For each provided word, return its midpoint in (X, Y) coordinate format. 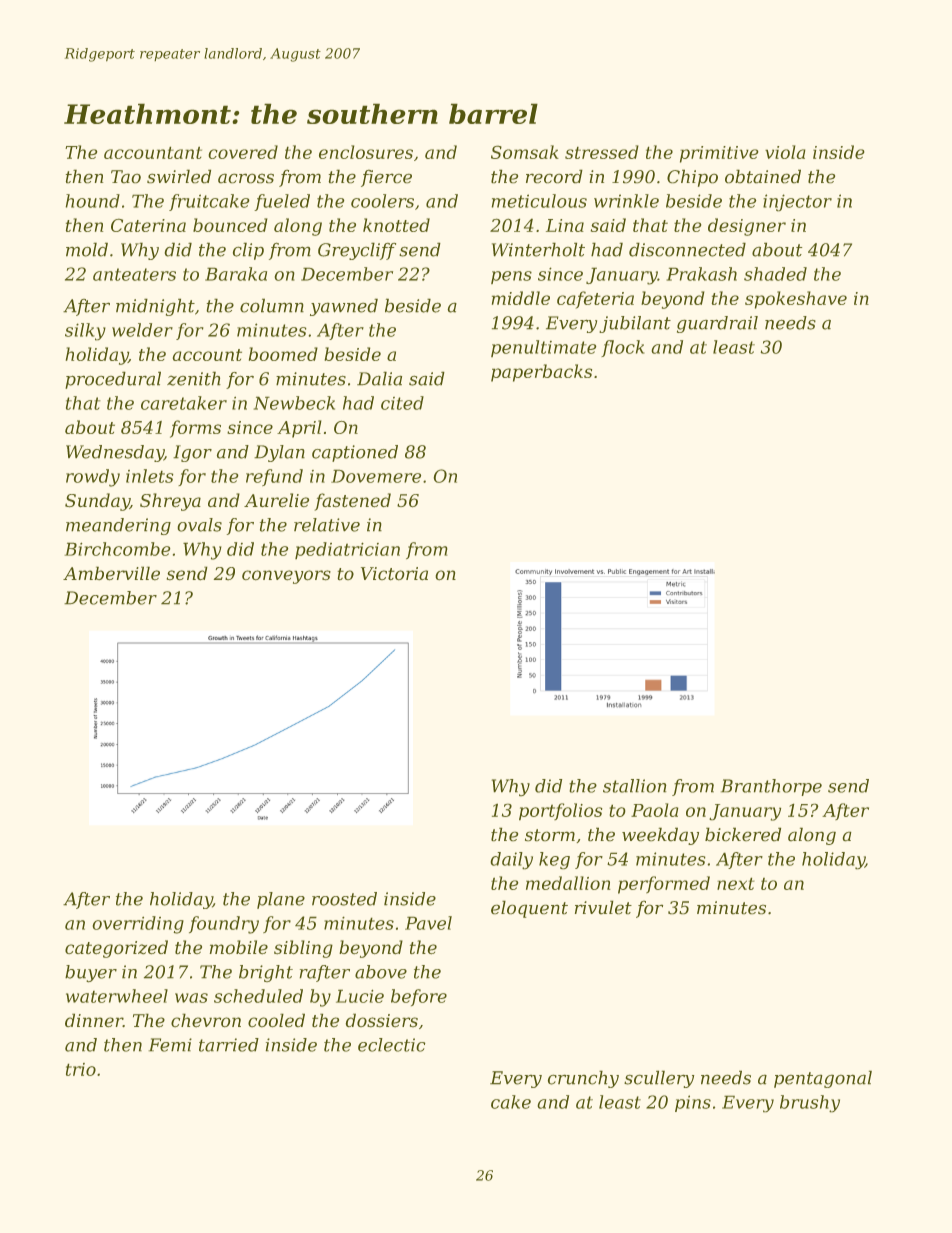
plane (281, 900)
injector (797, 203)
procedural (113, 380)
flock (623, 348)
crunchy (583, 1079)
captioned (355, 453)
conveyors (286, 577)
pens (511, 277)
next (736, 883)
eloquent (529, 909)
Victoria (394, 574)
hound (92, 201)
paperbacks (541, 373)
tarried (229, 1045)
